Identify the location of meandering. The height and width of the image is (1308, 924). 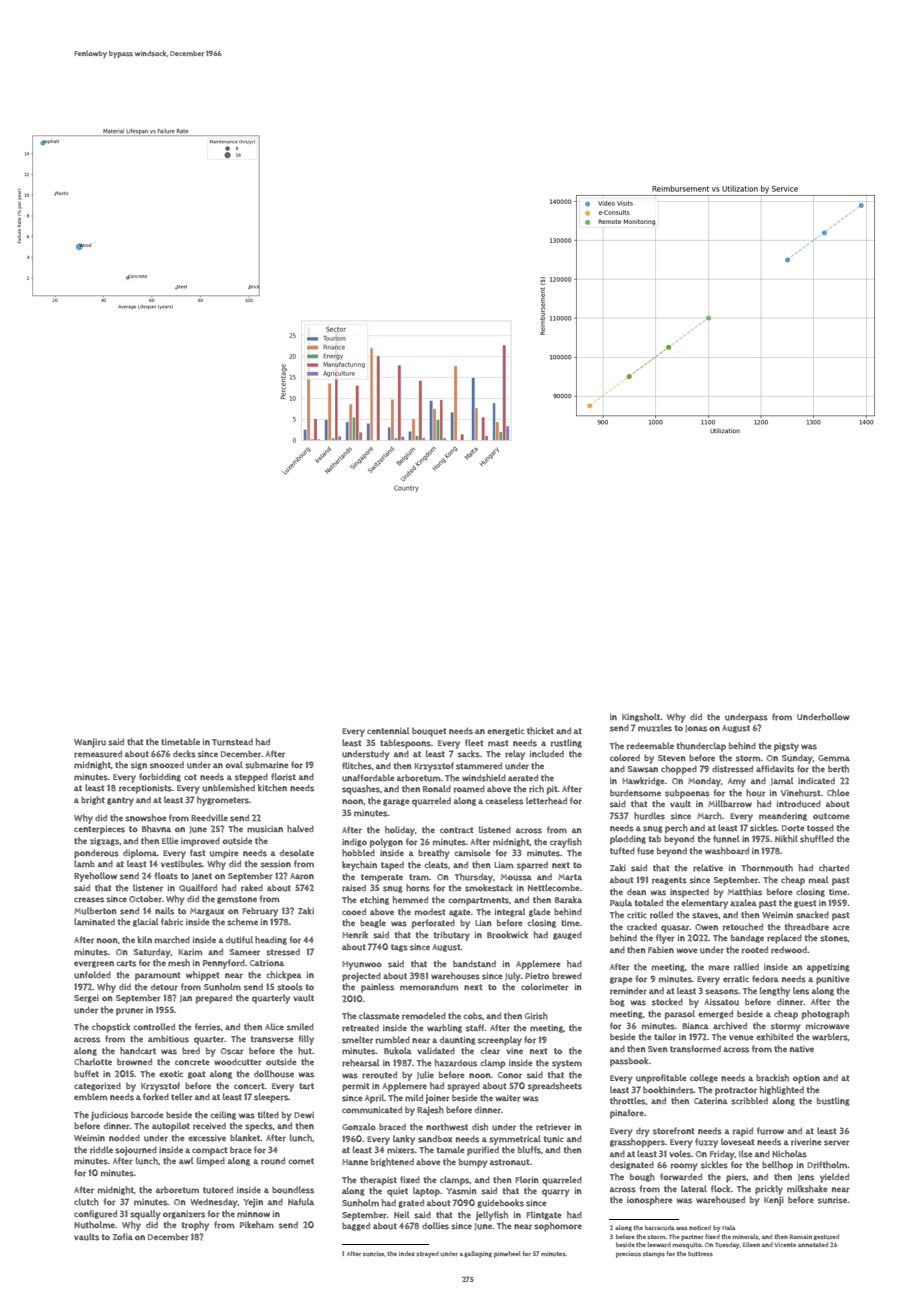
(783, 816).
